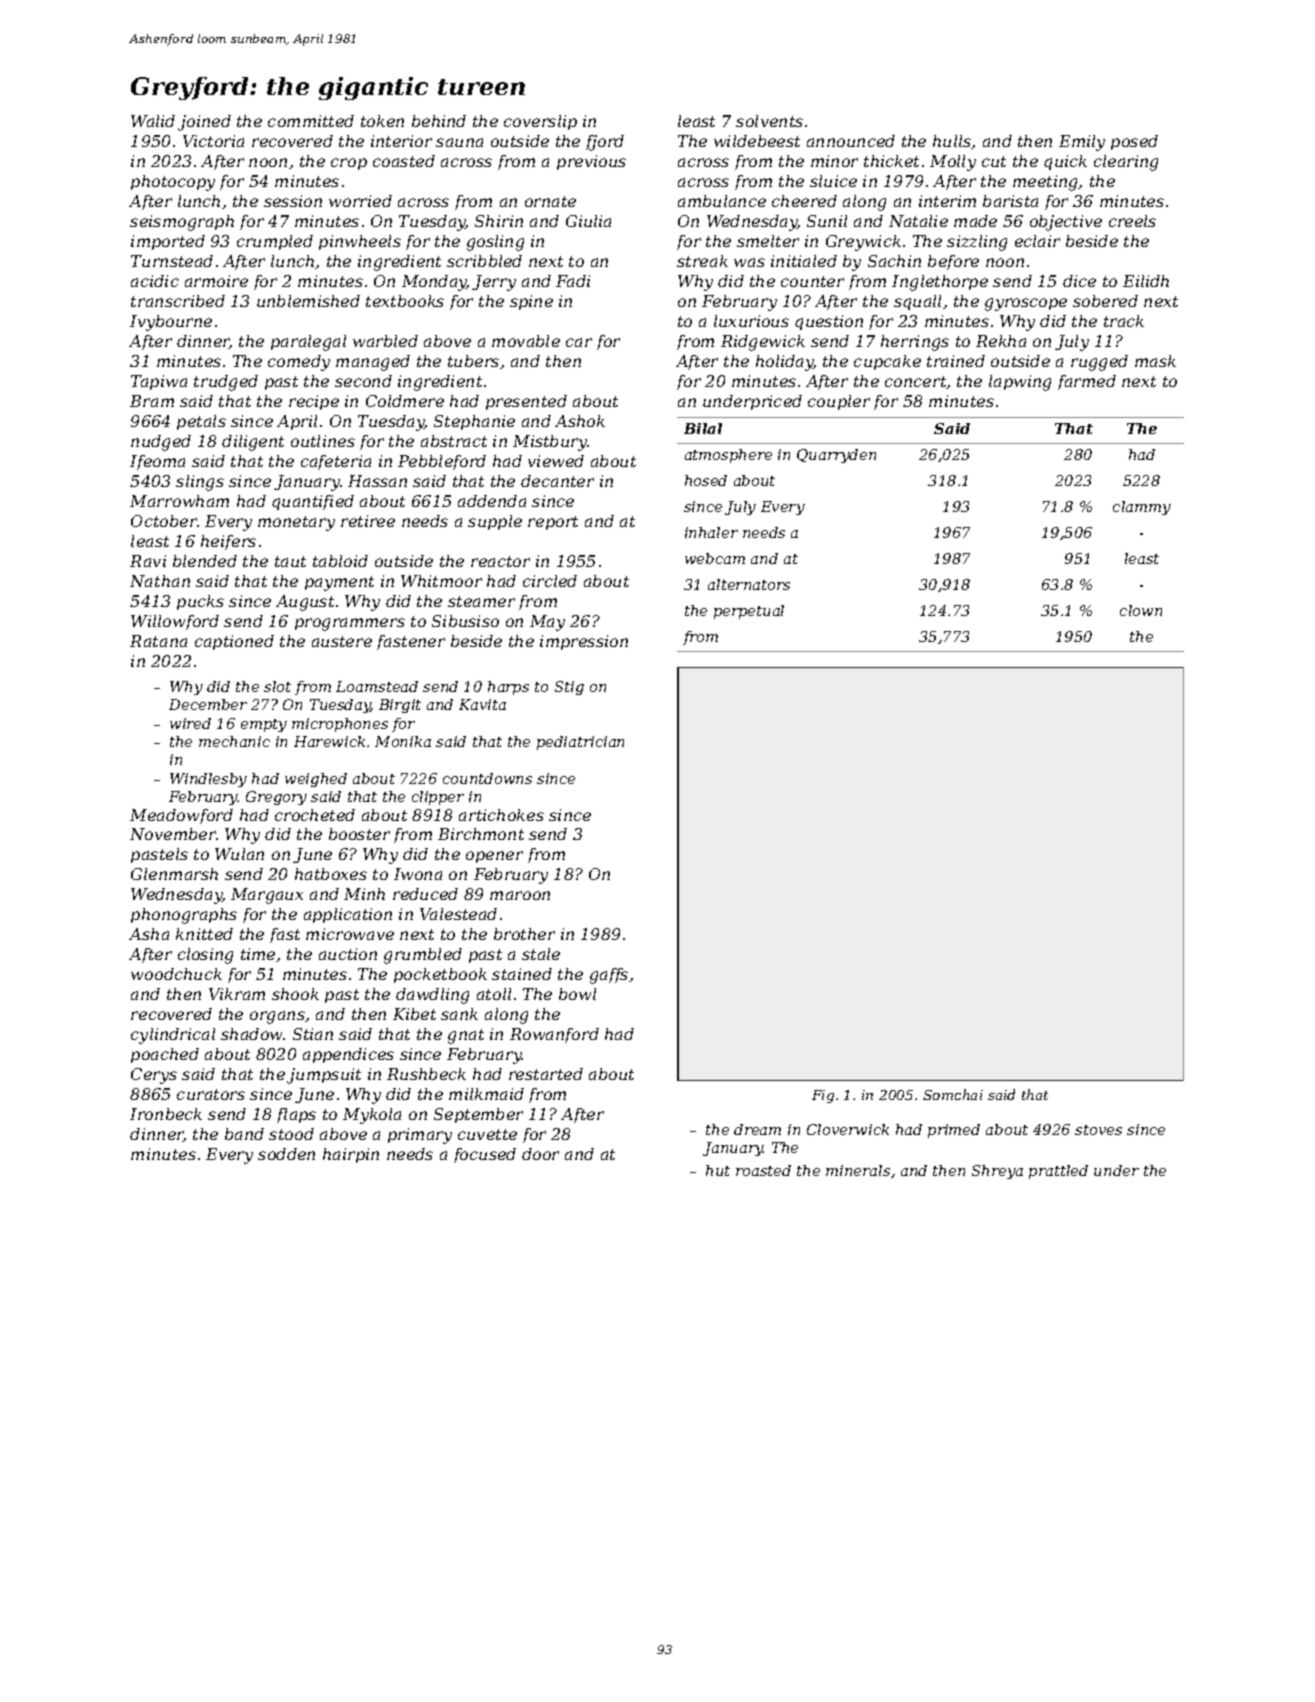 This document has width=1315, height=1702. Describe the element at coordinates (175, 622) in the document. I see `Willowford` at that location.
